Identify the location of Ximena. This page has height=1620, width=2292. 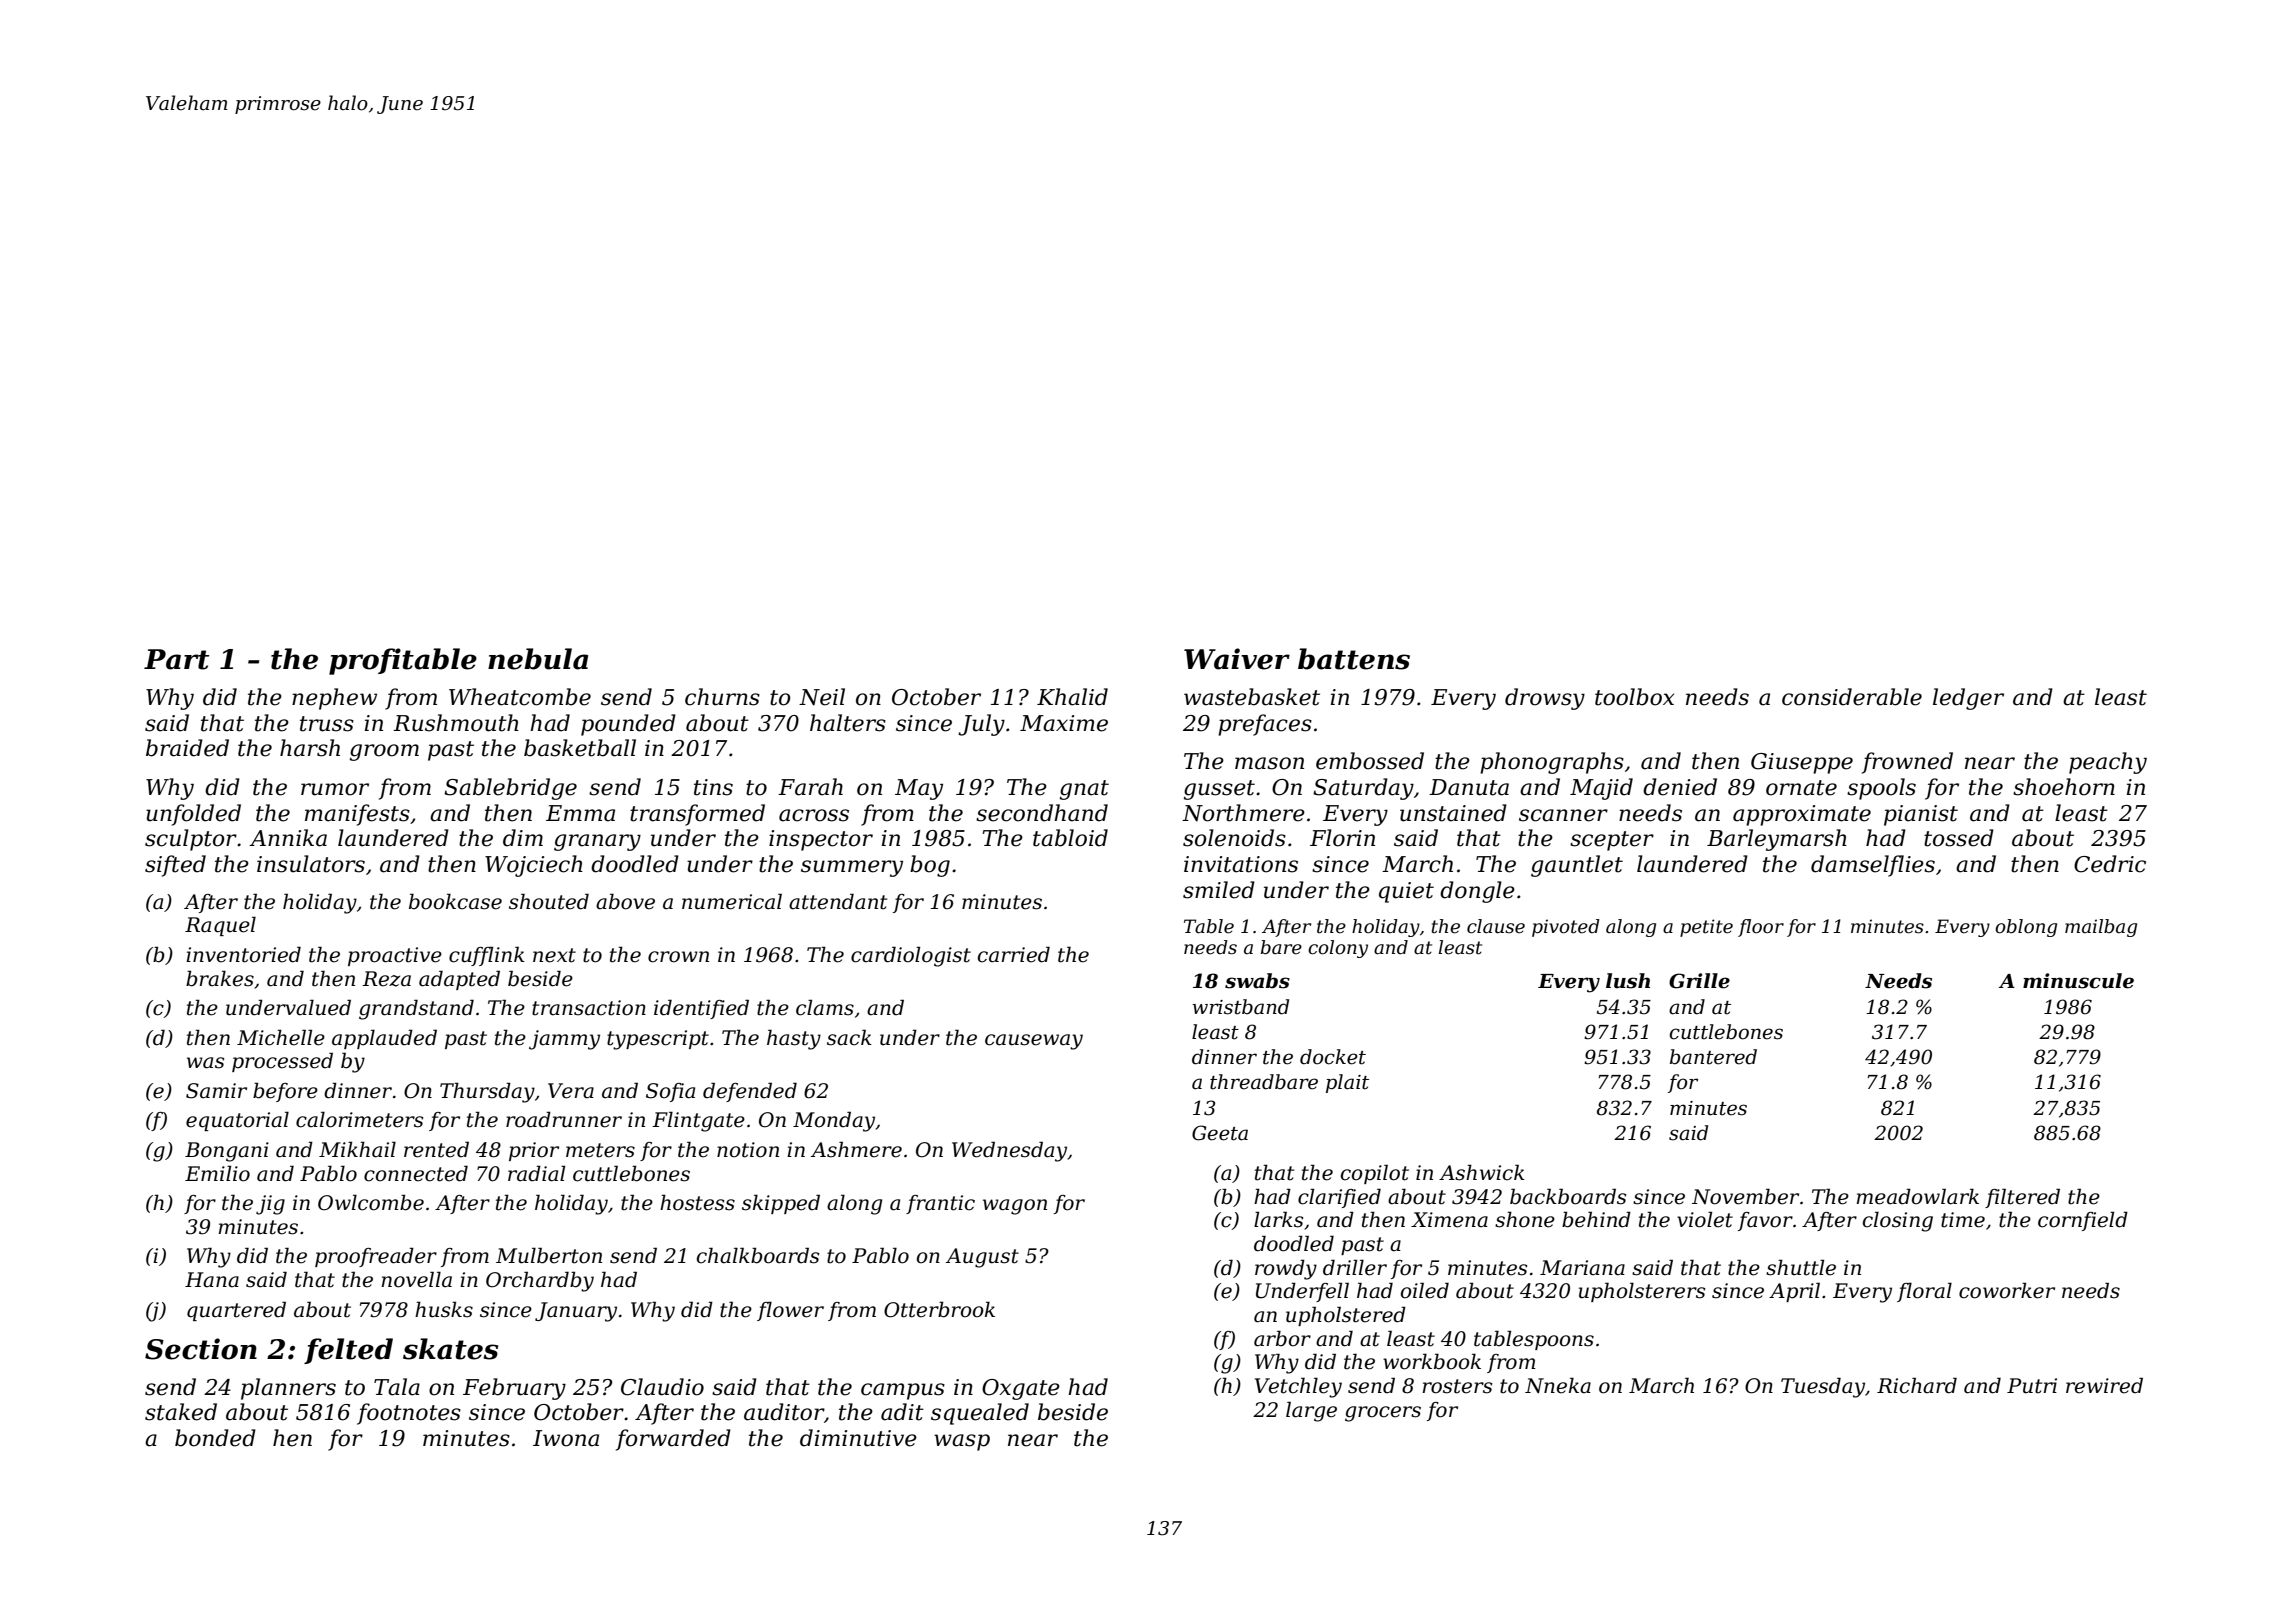
(1449, 1220).
